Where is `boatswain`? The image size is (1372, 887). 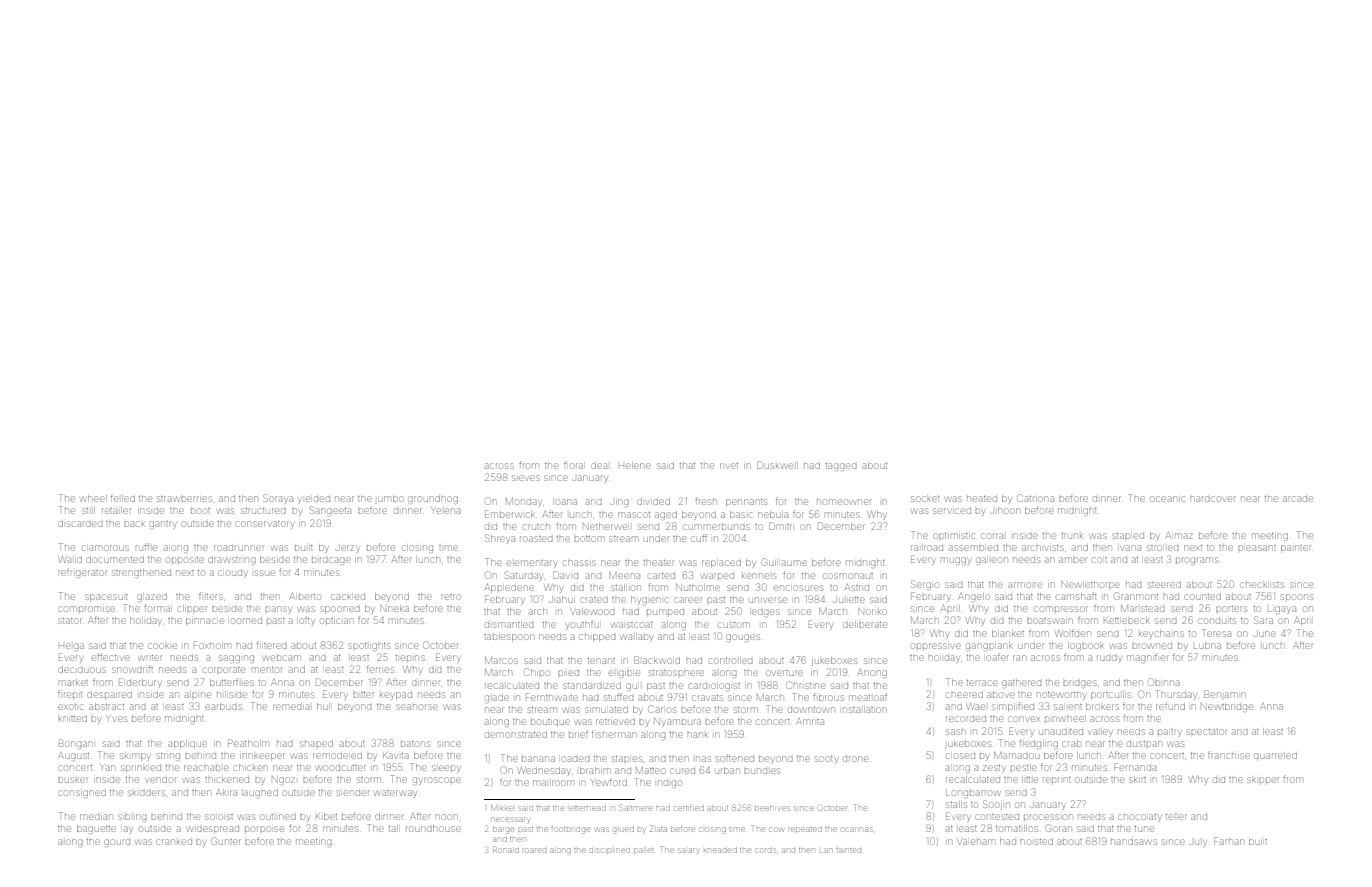 boatswain is located at coordinates (1049, 621).
